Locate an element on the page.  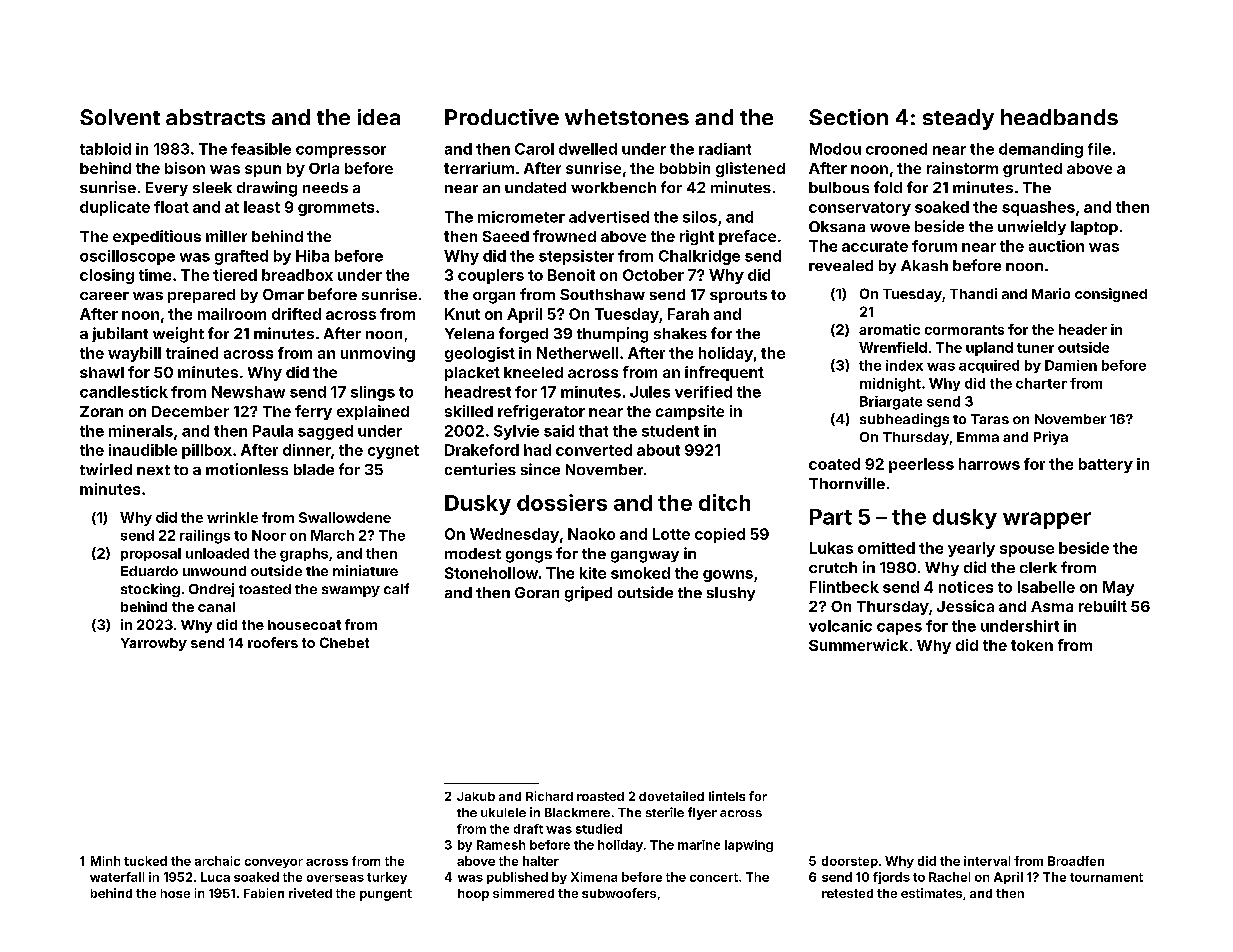
verified is located at coordinates (703, 392).
